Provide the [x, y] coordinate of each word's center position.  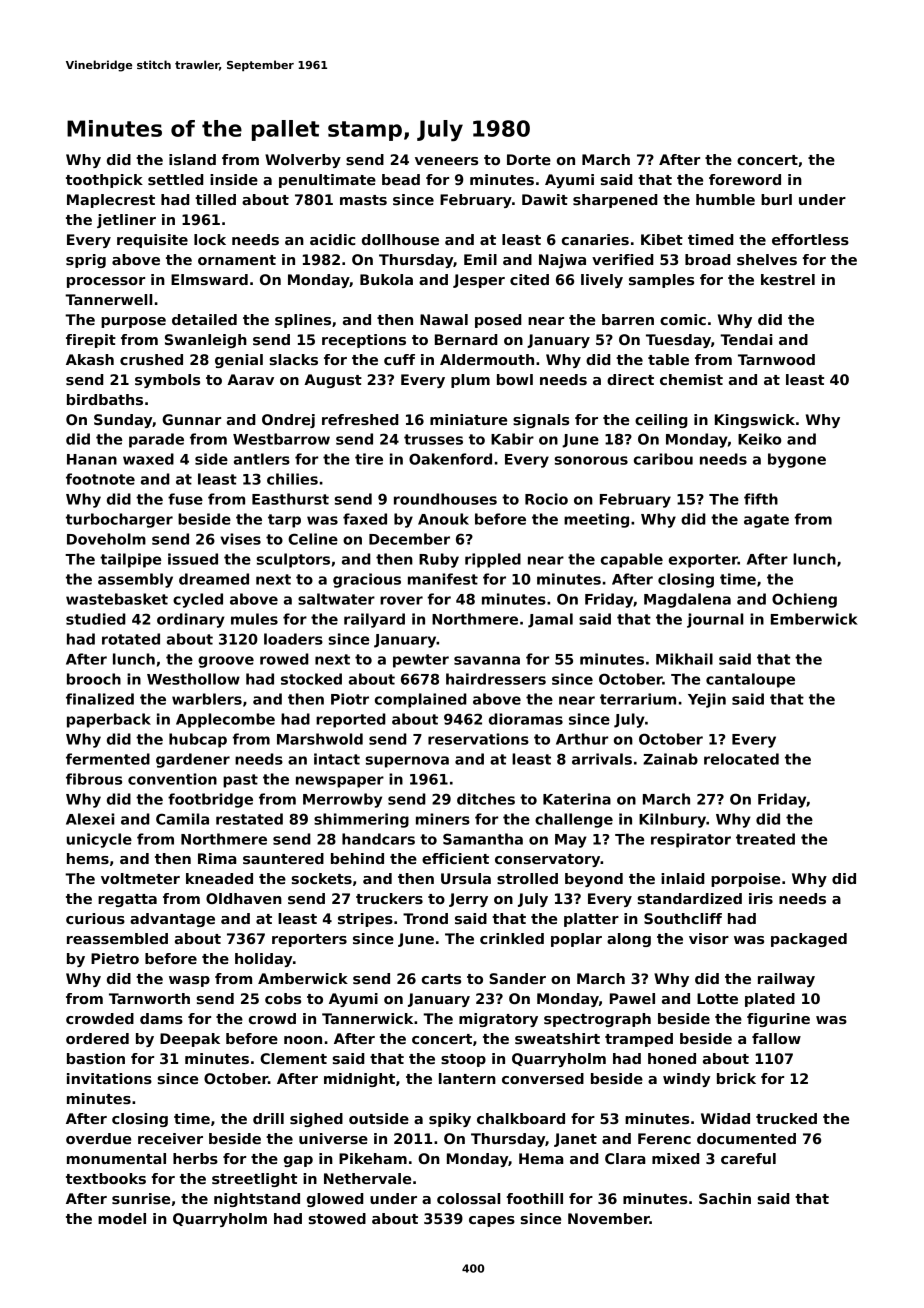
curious [95, 918]
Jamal [550, 620]
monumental [116, 1158]
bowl [515, 379]
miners [443, 819]
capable [632, 560]
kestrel [788, 279]
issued [193, 559]
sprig [86, 261]
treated [765, 839]
